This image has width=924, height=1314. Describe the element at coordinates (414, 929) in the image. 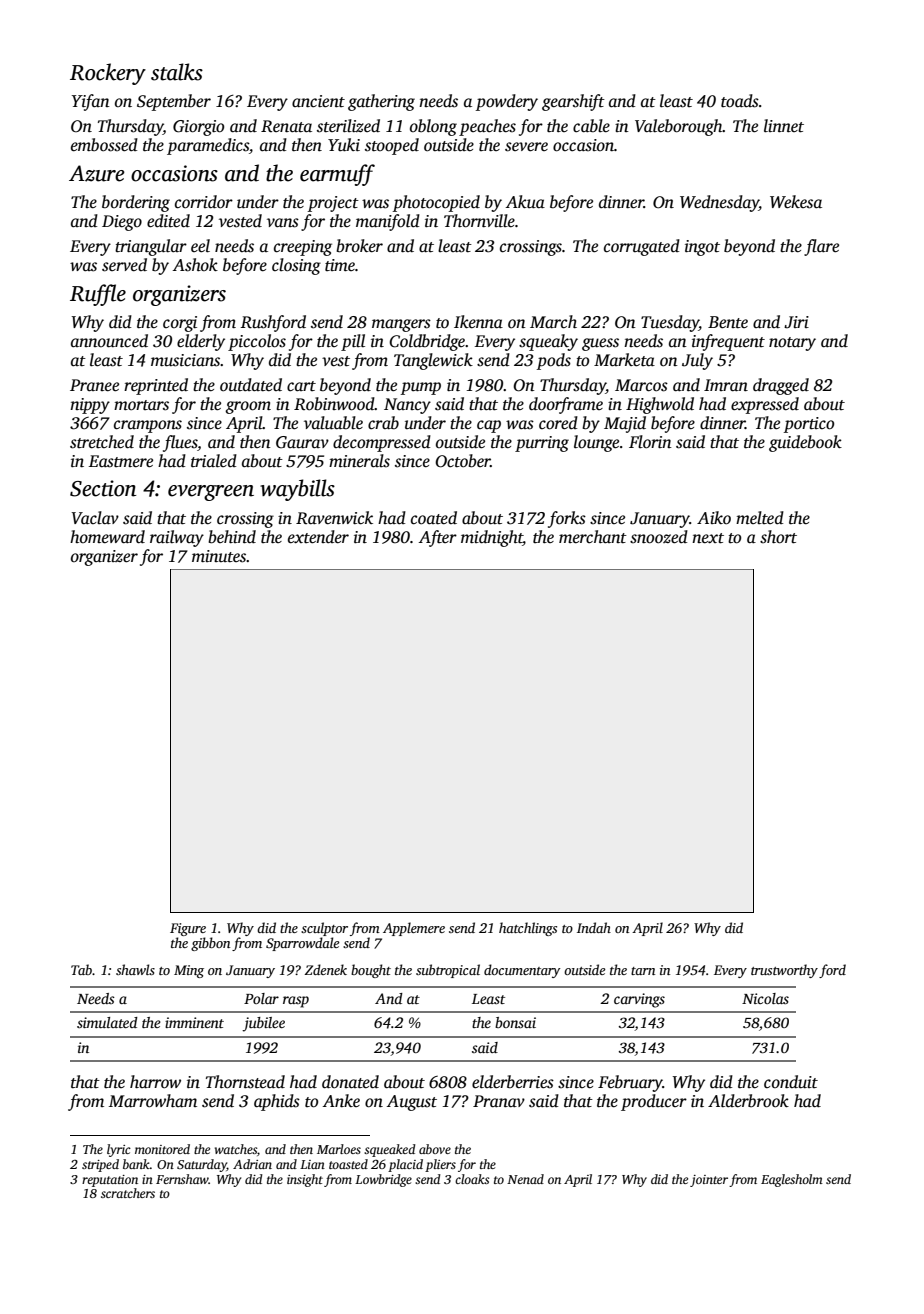

I see `Applemere` at that location.
